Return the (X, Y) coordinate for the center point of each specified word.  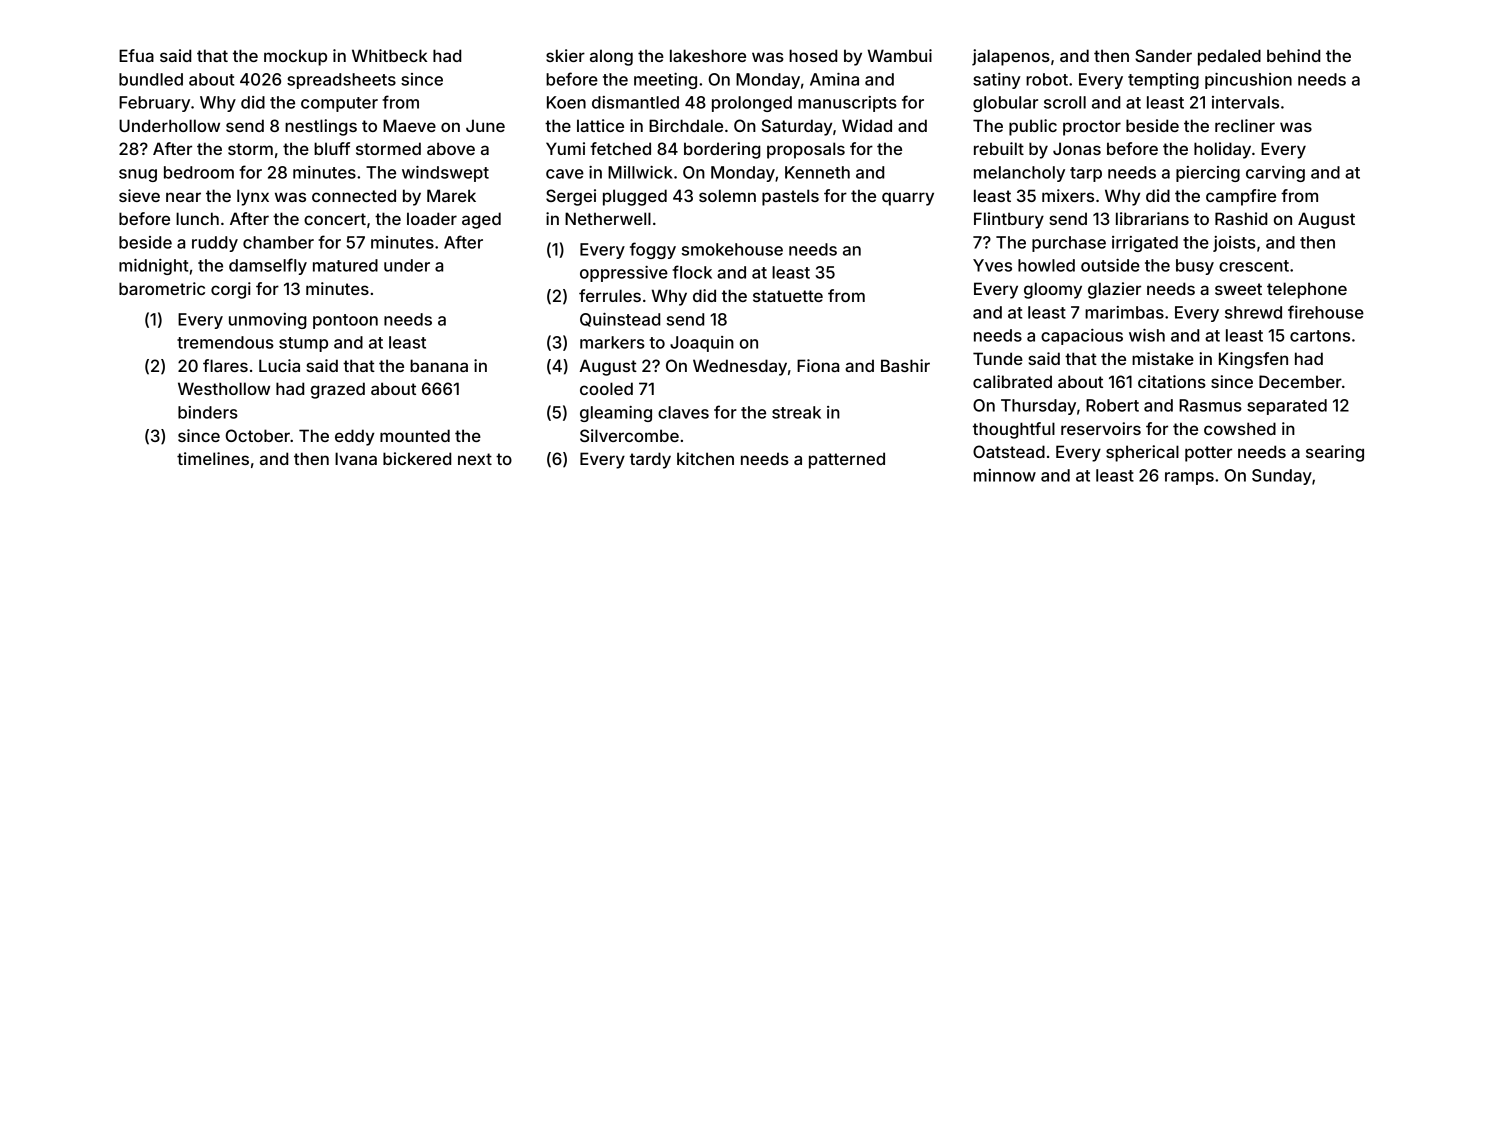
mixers (1068, 195)
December (1300, 381)
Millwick (640, 172)
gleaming (616, 414)
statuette (788, 296)
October (258, 435)
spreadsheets (341, 81)
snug (138, 175)
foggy (653, 250)
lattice (600, 125)
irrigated (1145, 244)
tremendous (225, 342)
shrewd (1253, 312)
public (1033, 127)
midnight (153, 267)
